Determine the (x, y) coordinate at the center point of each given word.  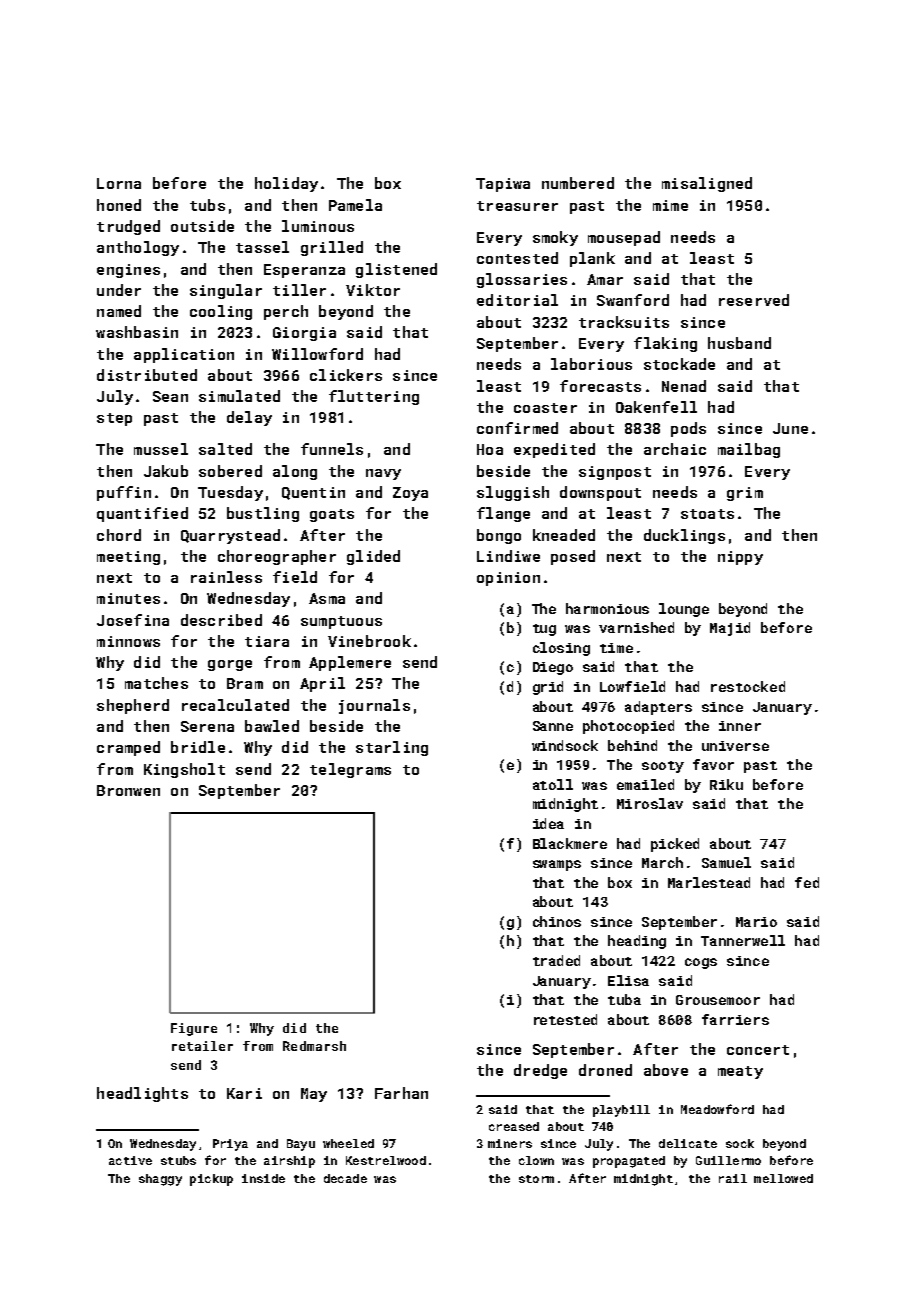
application (184, 355)
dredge (540, 1071)
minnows (128, 641)
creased (514, 1126)
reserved (754, 300)
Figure (194, 1029)
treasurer (517, 206)
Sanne (553, 726)
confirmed (517, 428)
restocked (748, 686)
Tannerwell (743, 940)
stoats (707, 514)
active (130, 1160)
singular (226, 291)
